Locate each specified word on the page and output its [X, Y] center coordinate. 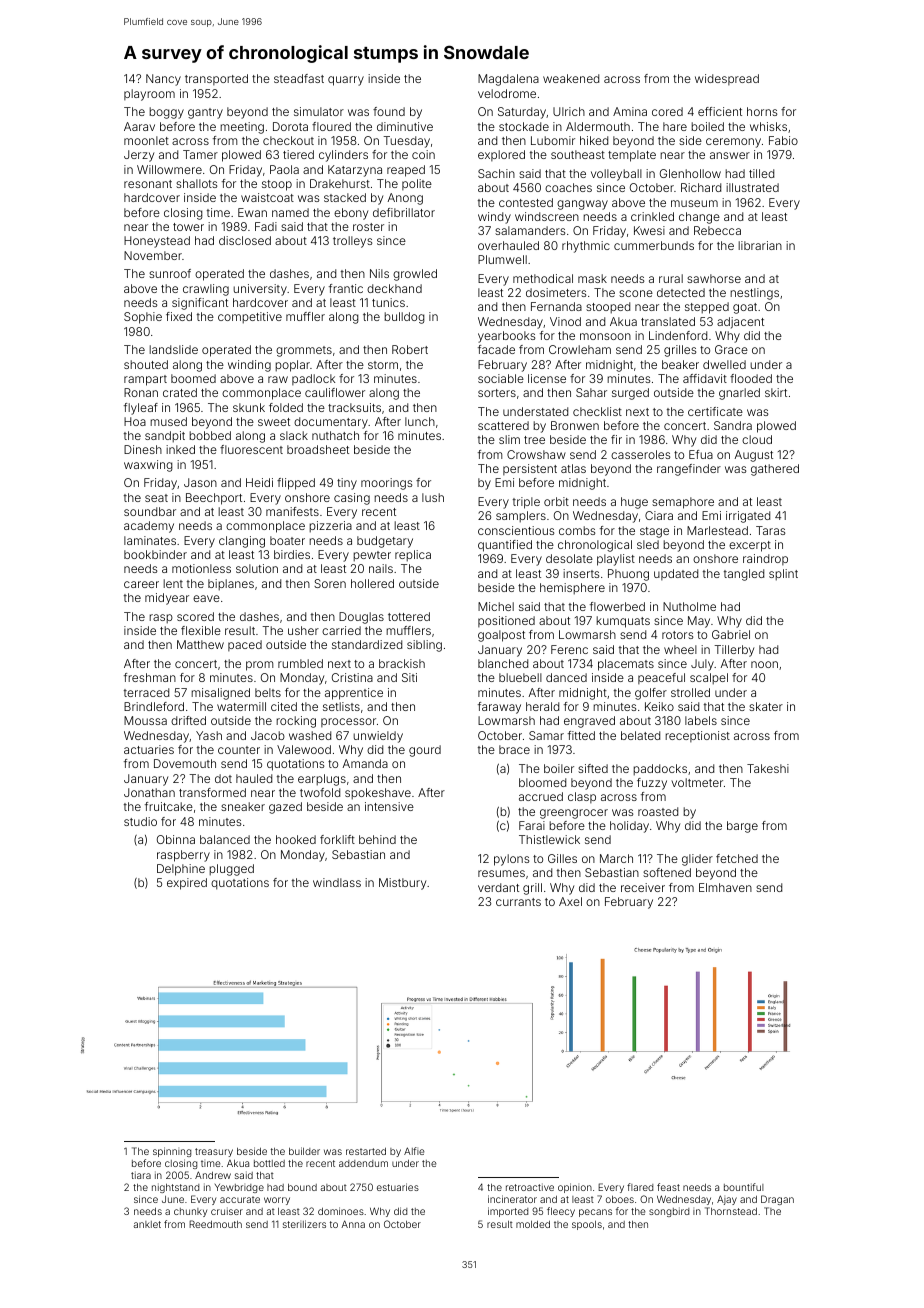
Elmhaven [725, 887]
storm [383, 365]
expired [187, 884]
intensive [389, 806]
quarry [346, 81]
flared [640, 1187]
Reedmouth [215, 1224]
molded [533, 1224]
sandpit [165, 437]
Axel [570, 901]
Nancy [163, 80]
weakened [571, 78]
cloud [757, 439]
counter [239, 750]
